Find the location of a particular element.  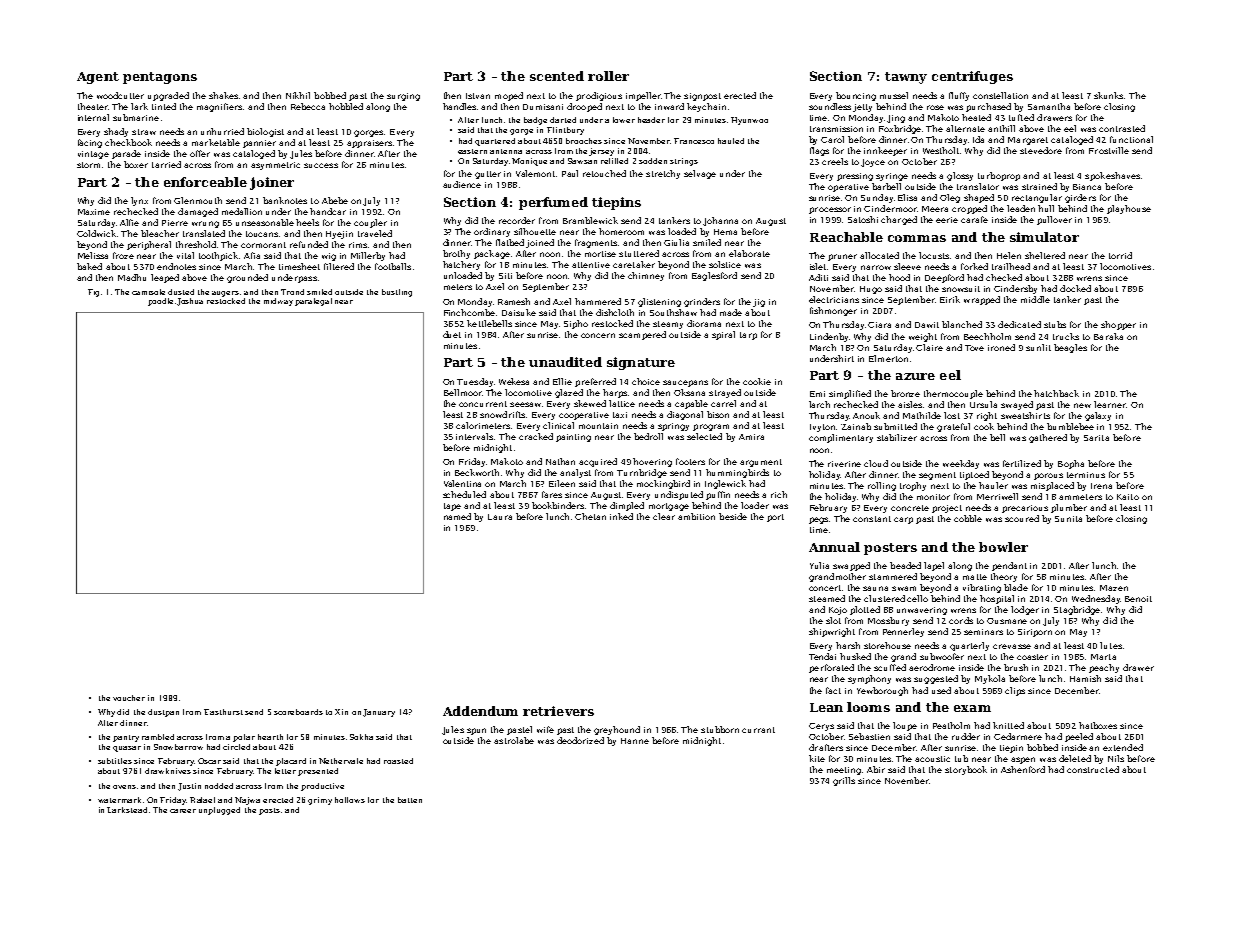

damaged is located at coordinates (198, 212).
